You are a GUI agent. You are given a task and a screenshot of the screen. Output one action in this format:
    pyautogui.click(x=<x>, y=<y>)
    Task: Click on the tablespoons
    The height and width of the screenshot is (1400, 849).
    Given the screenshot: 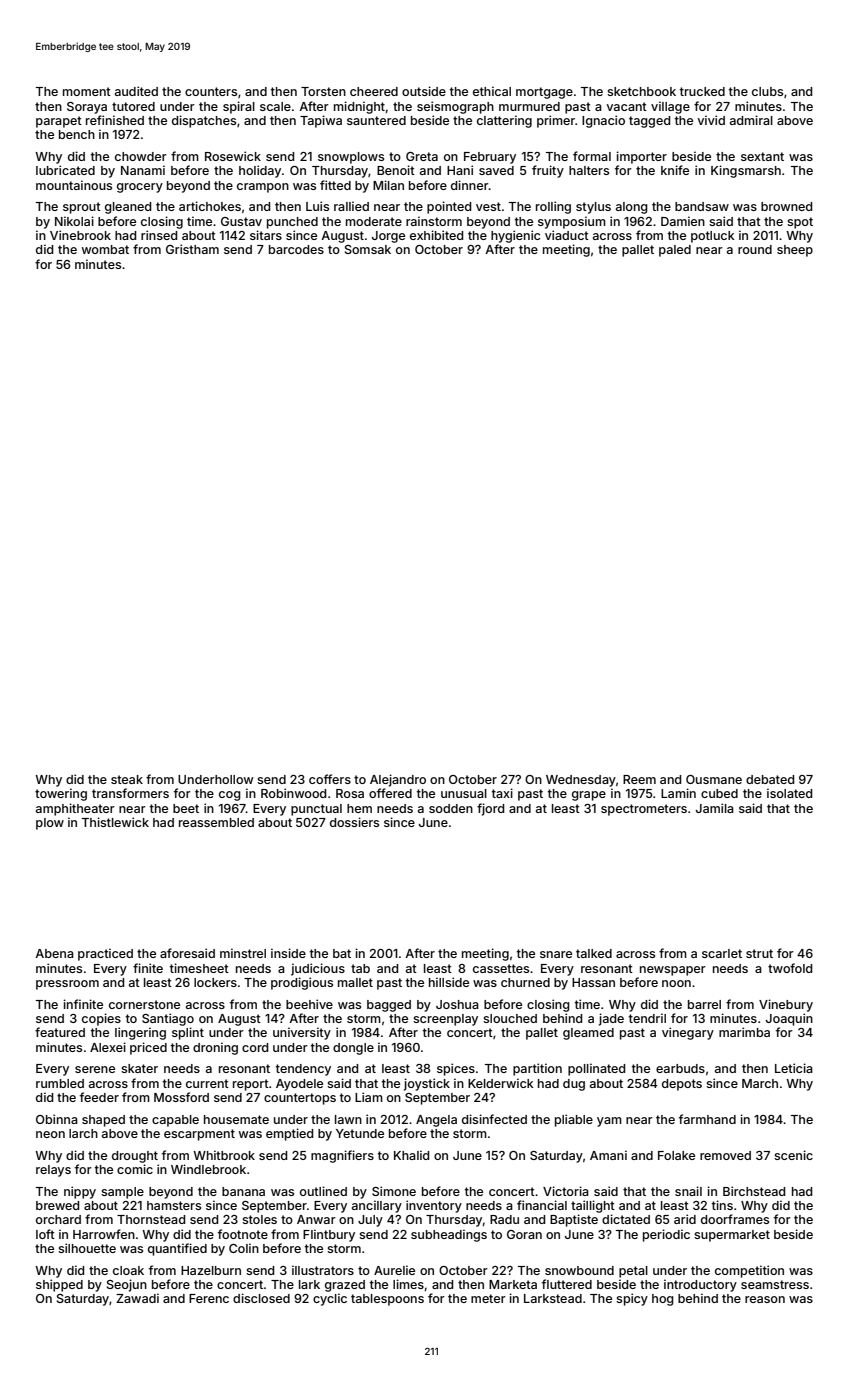 What is the action you would take?
    pyautogui.click(x=387, y=1300)
